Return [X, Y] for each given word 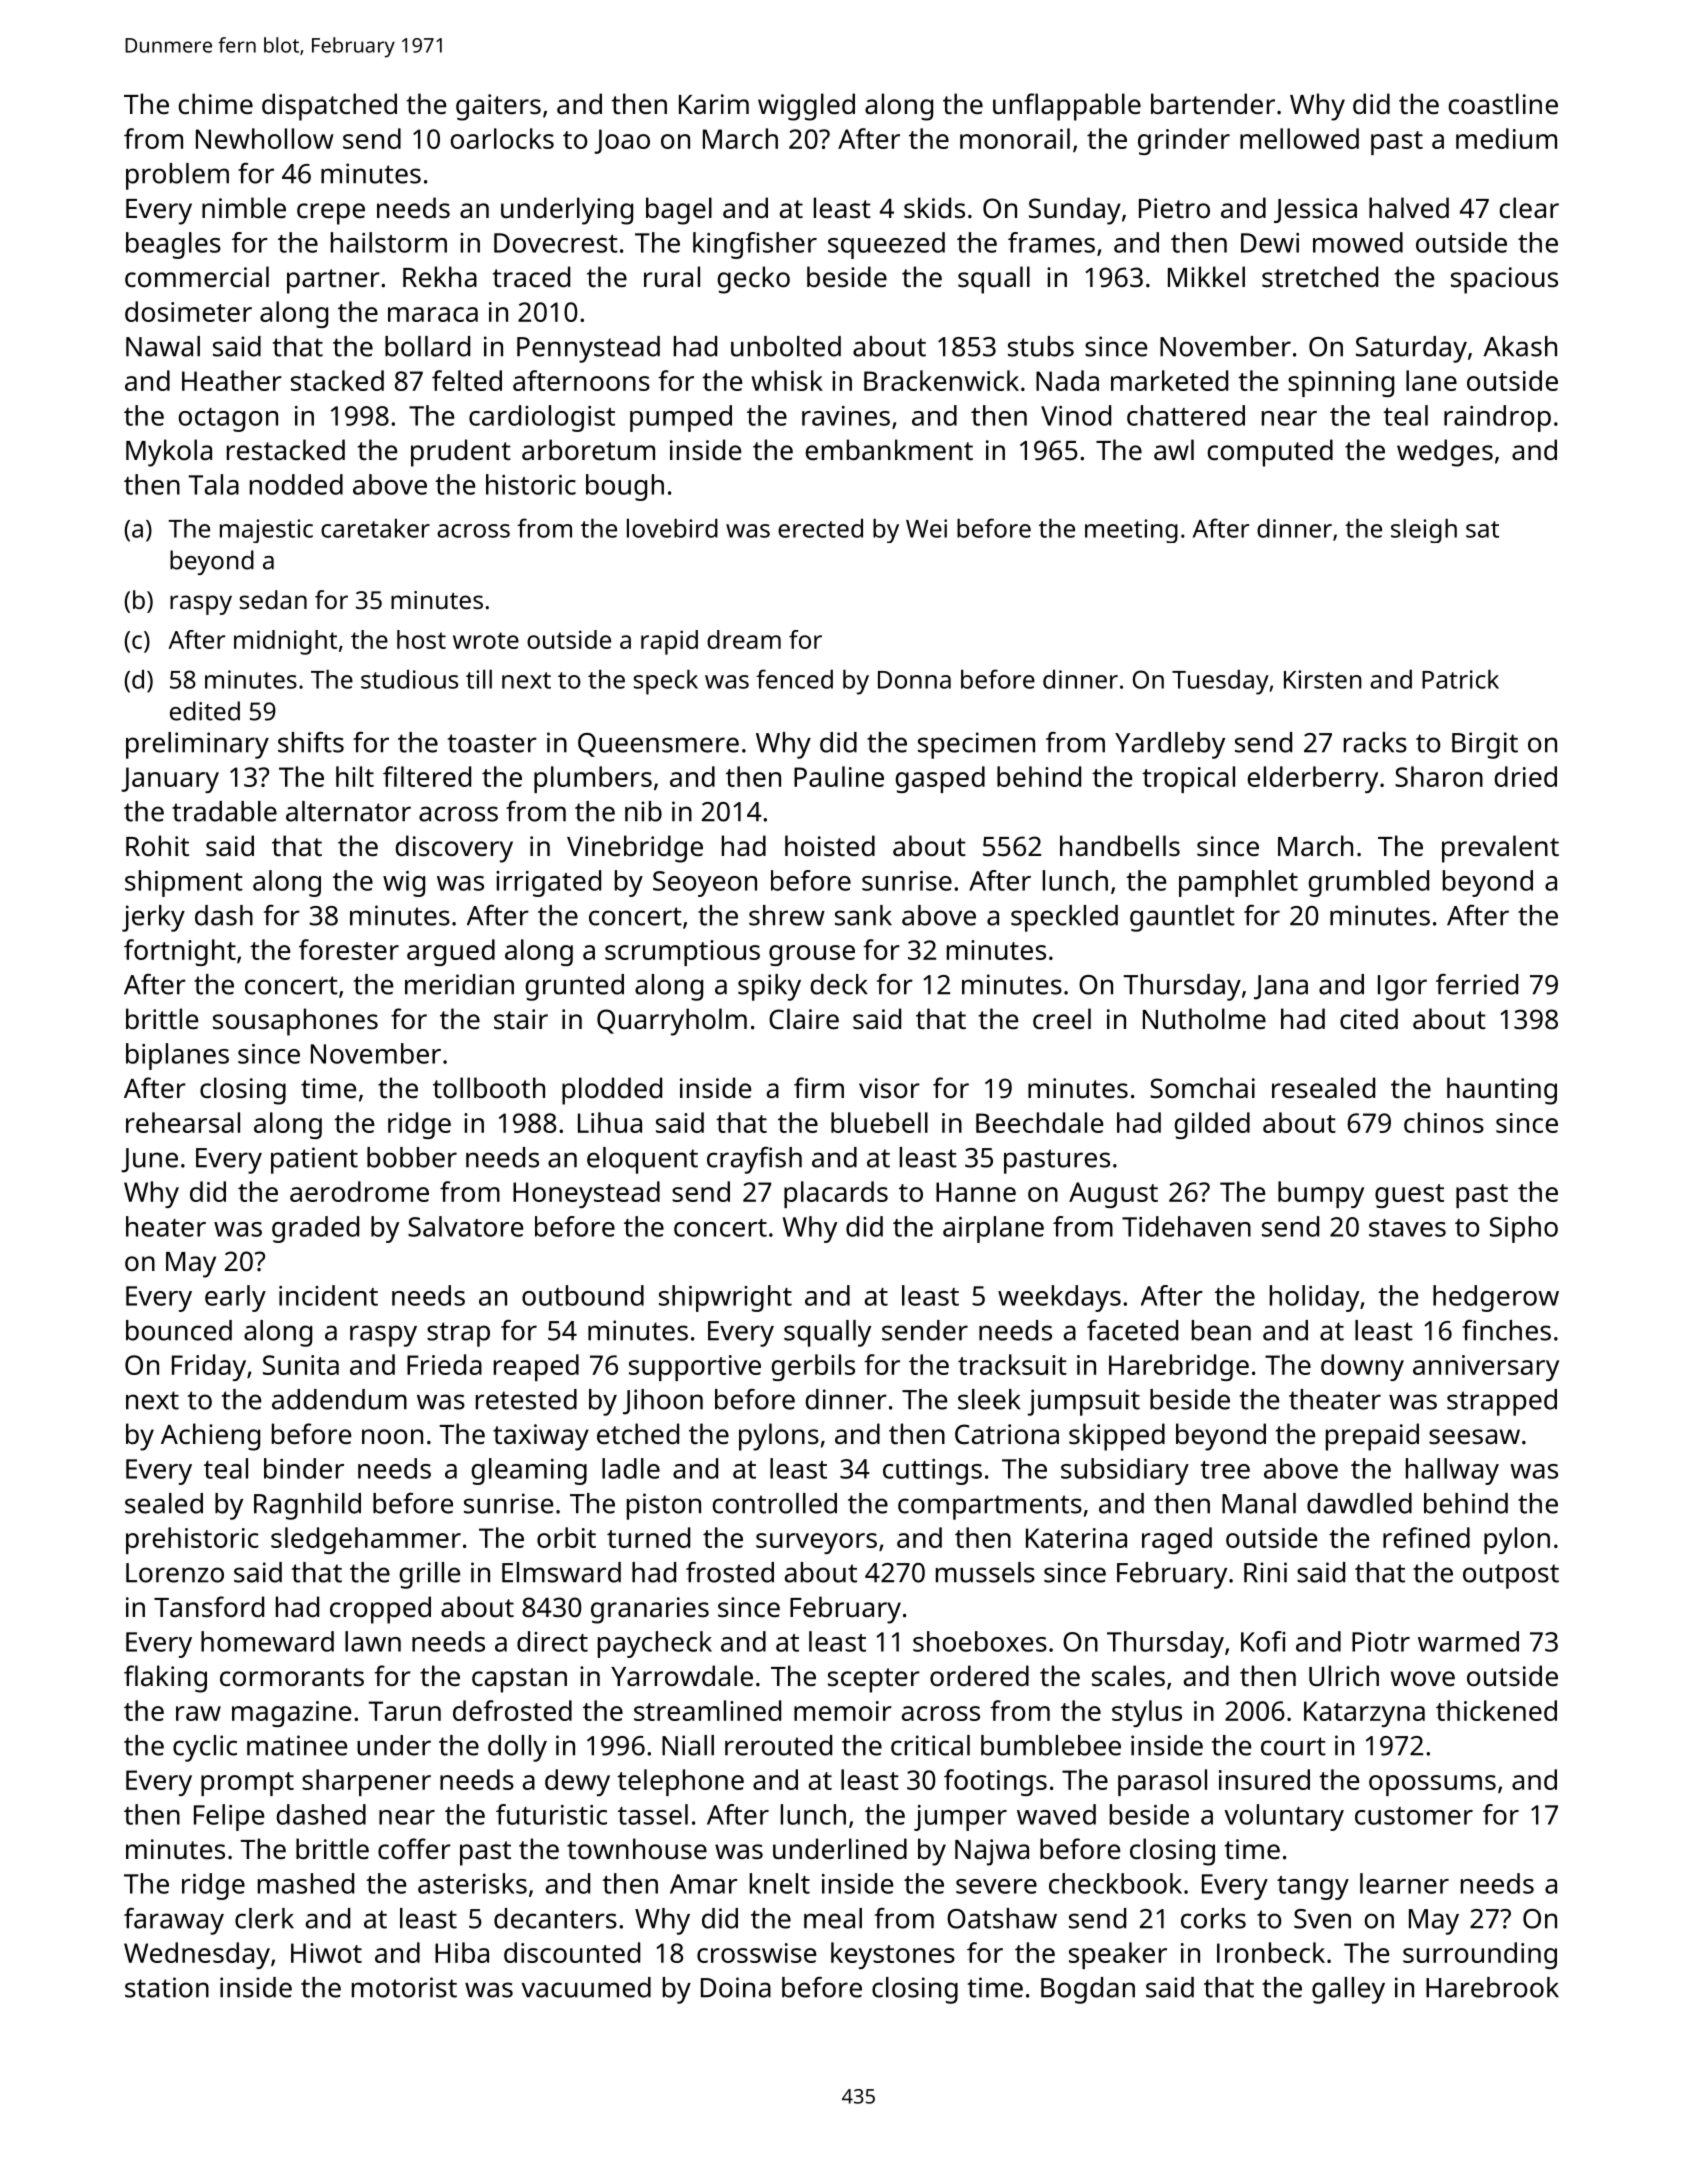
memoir [843, 1711]
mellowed [1299, 138]
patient [314, 1160]
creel [1062, 1019]
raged [1177, 1540]
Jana [1281, 987]
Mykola [169, 453]
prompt [247, 1784]
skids [934, 208]
